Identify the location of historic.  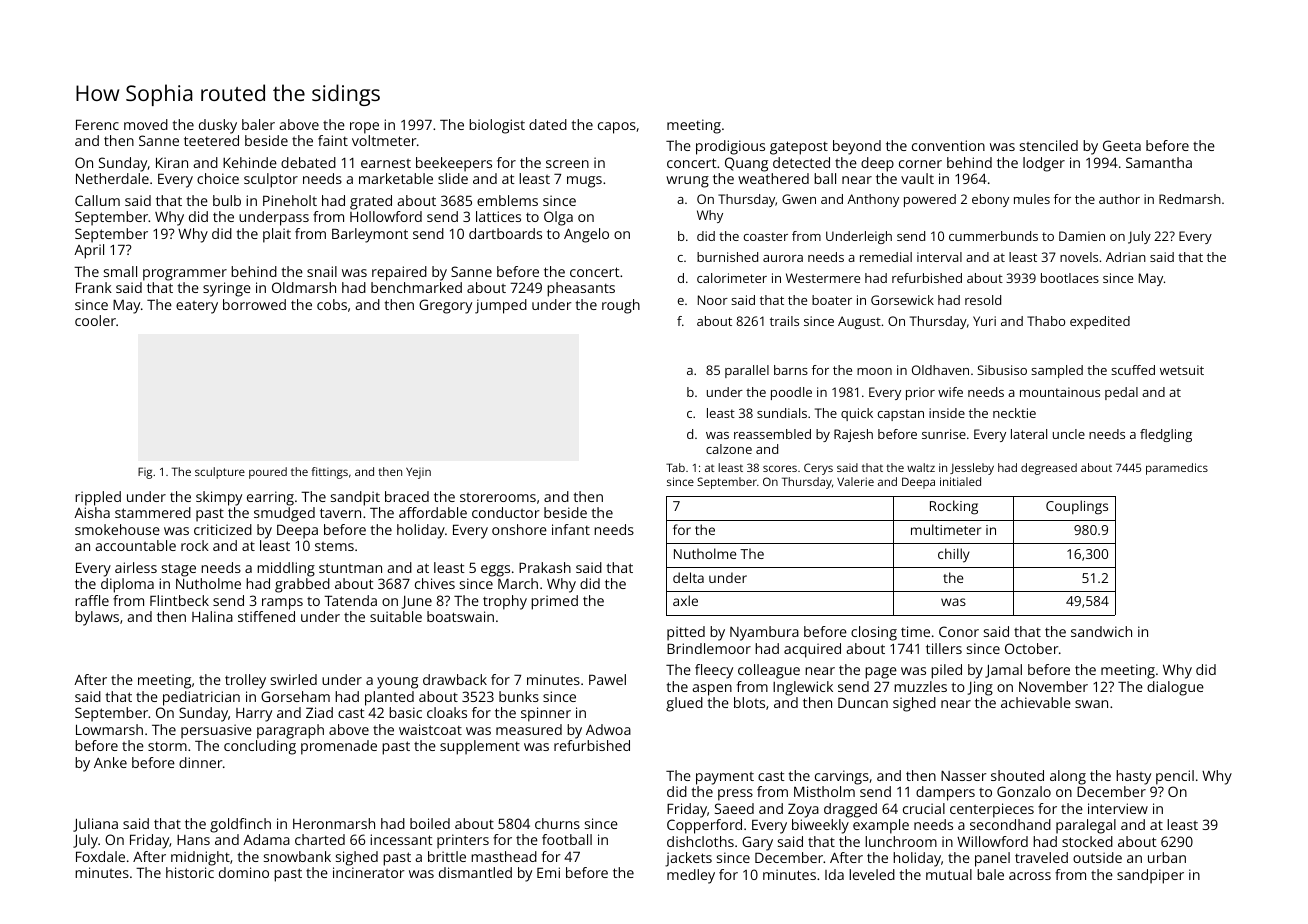
(190, 872).
